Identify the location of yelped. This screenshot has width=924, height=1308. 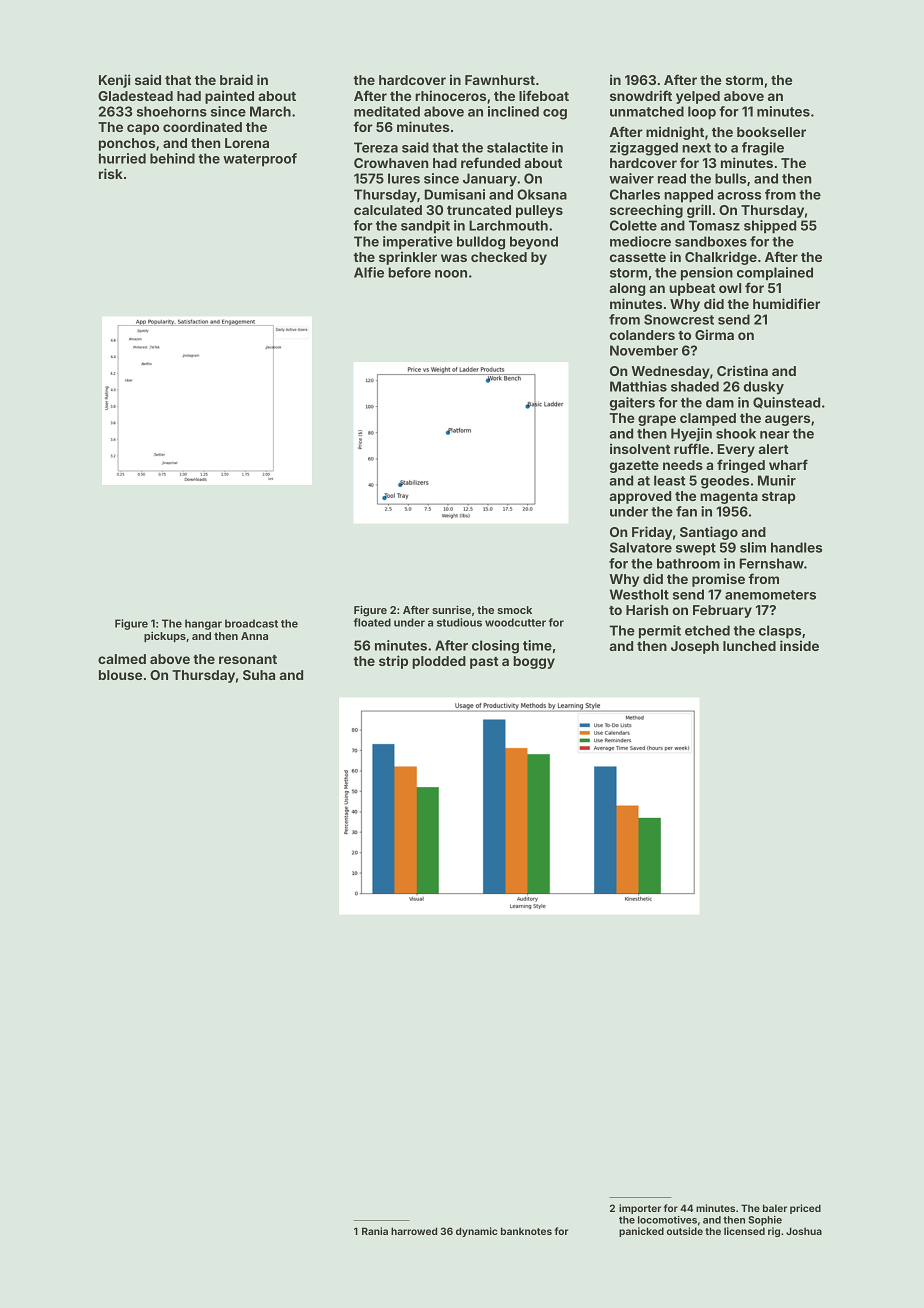
(698, 97).
